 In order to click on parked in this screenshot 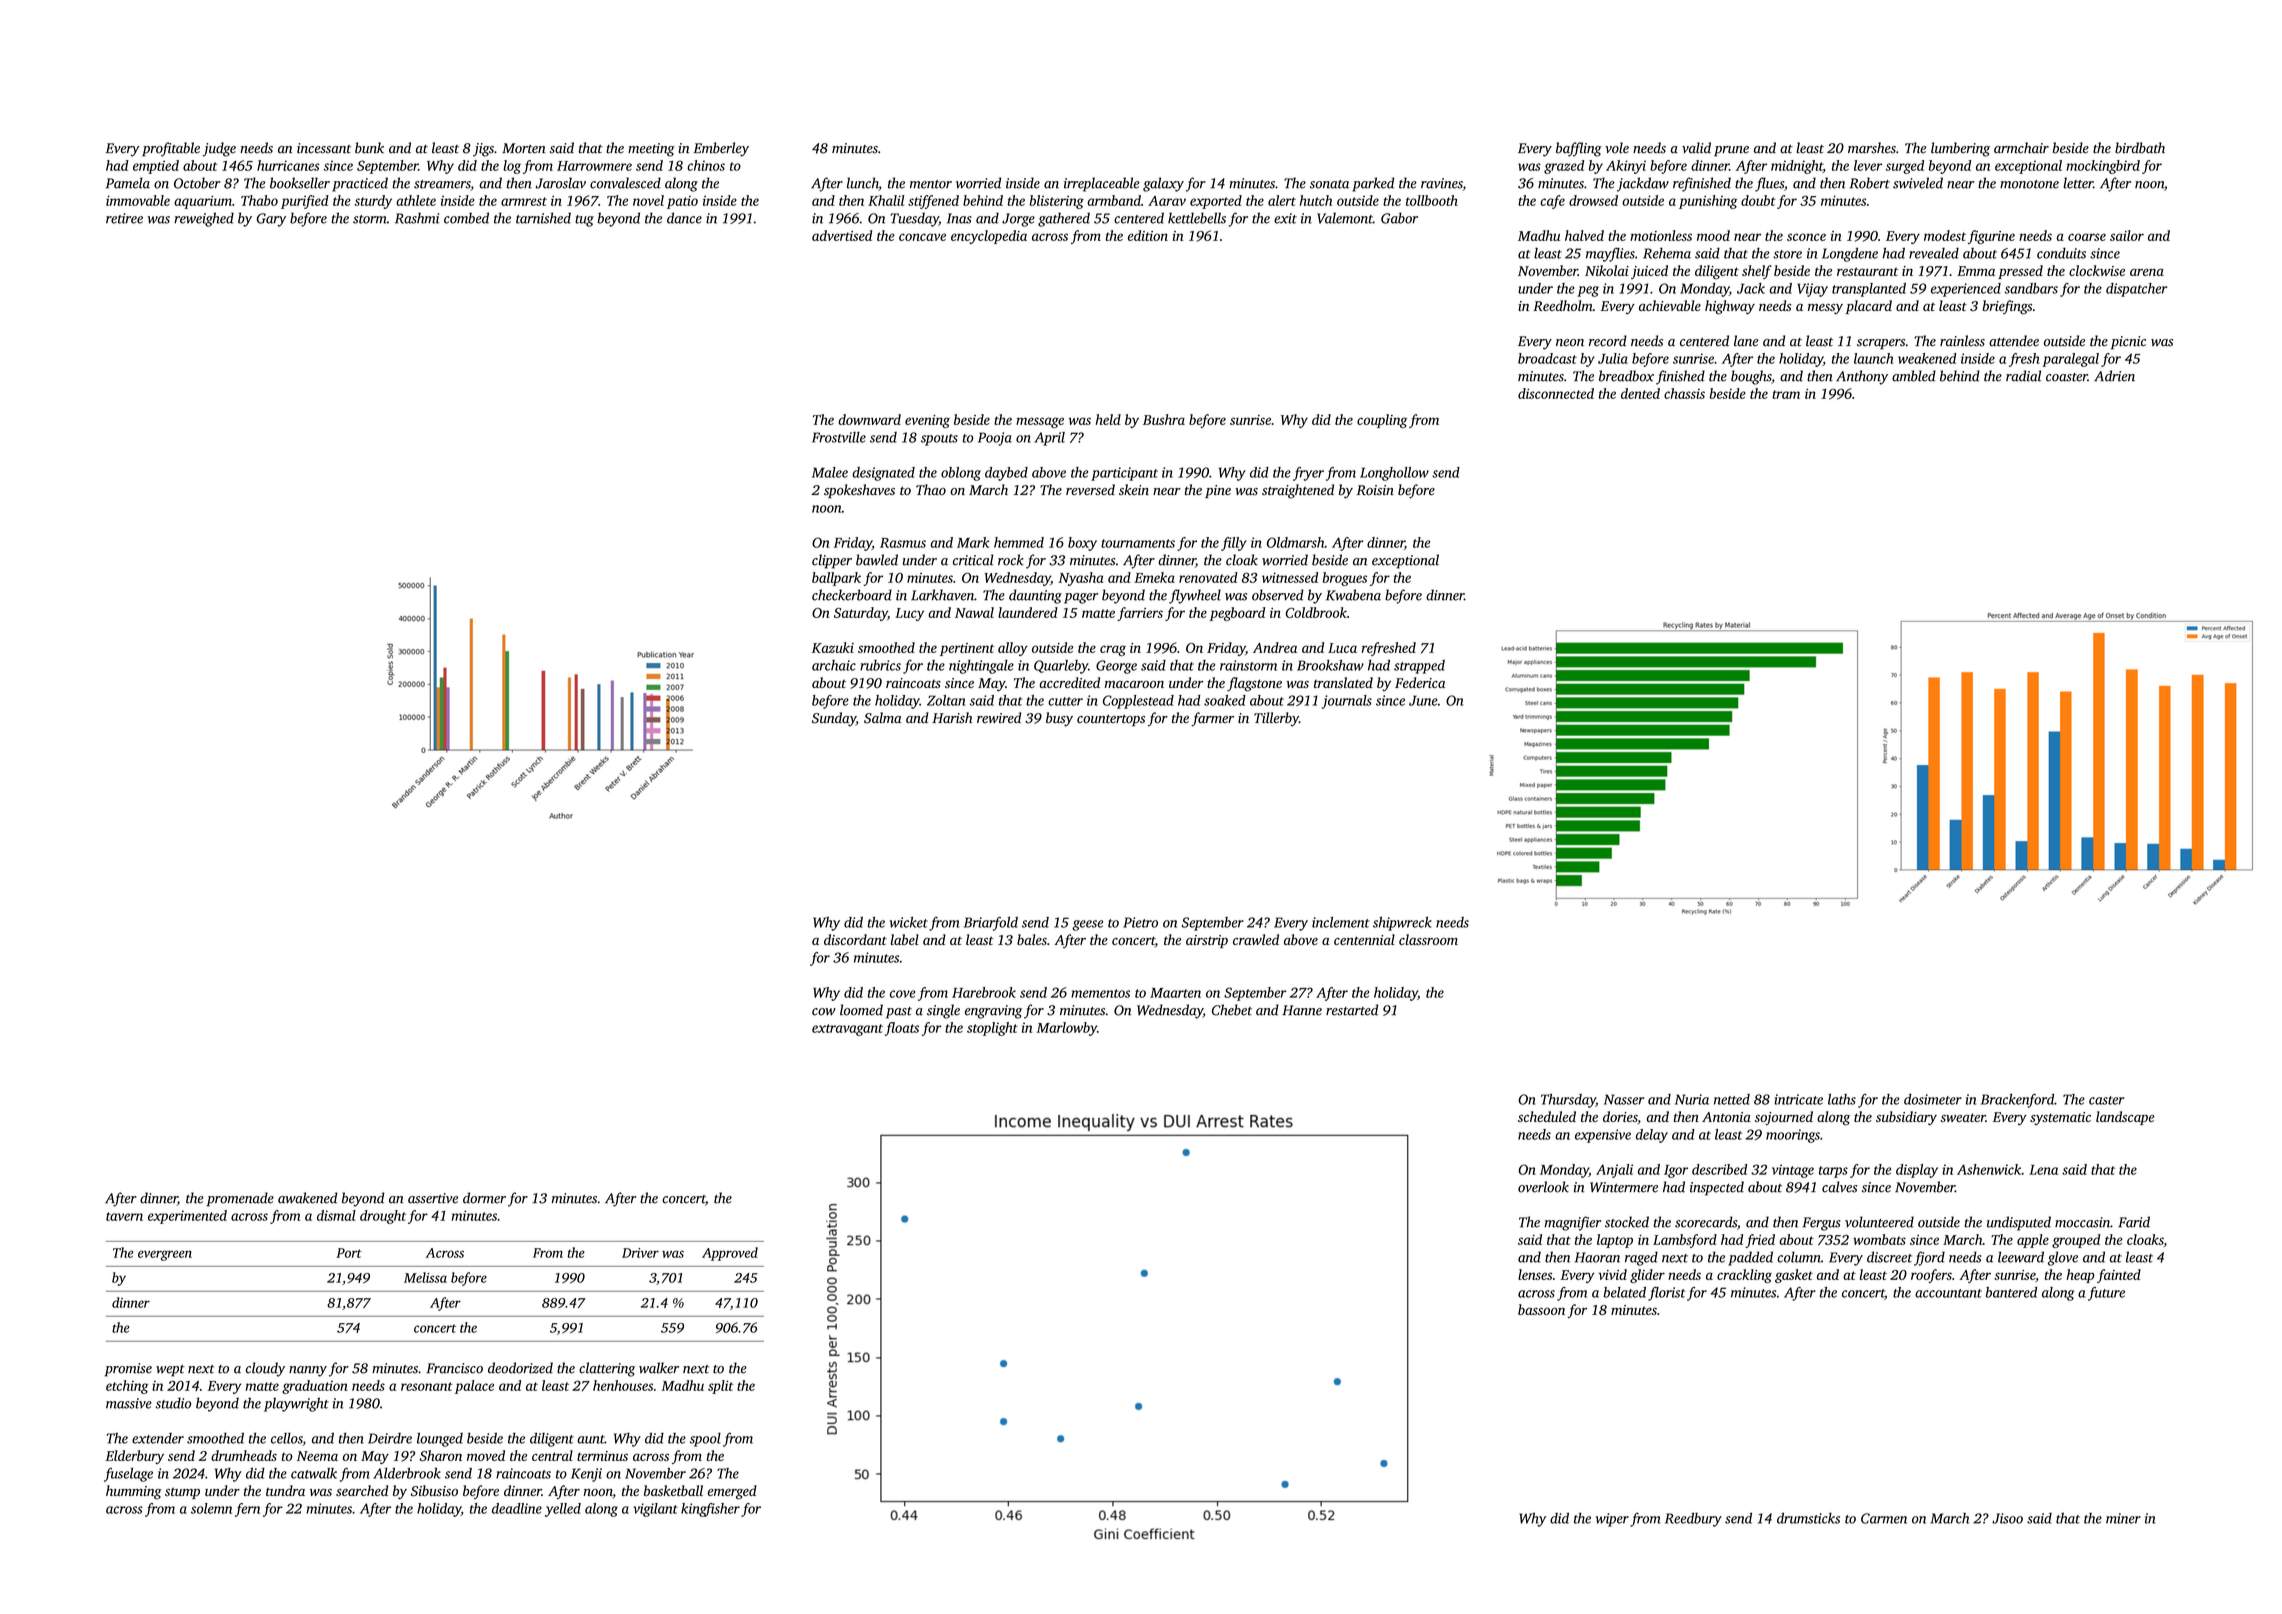, I will do `click(1373, 184)`.
